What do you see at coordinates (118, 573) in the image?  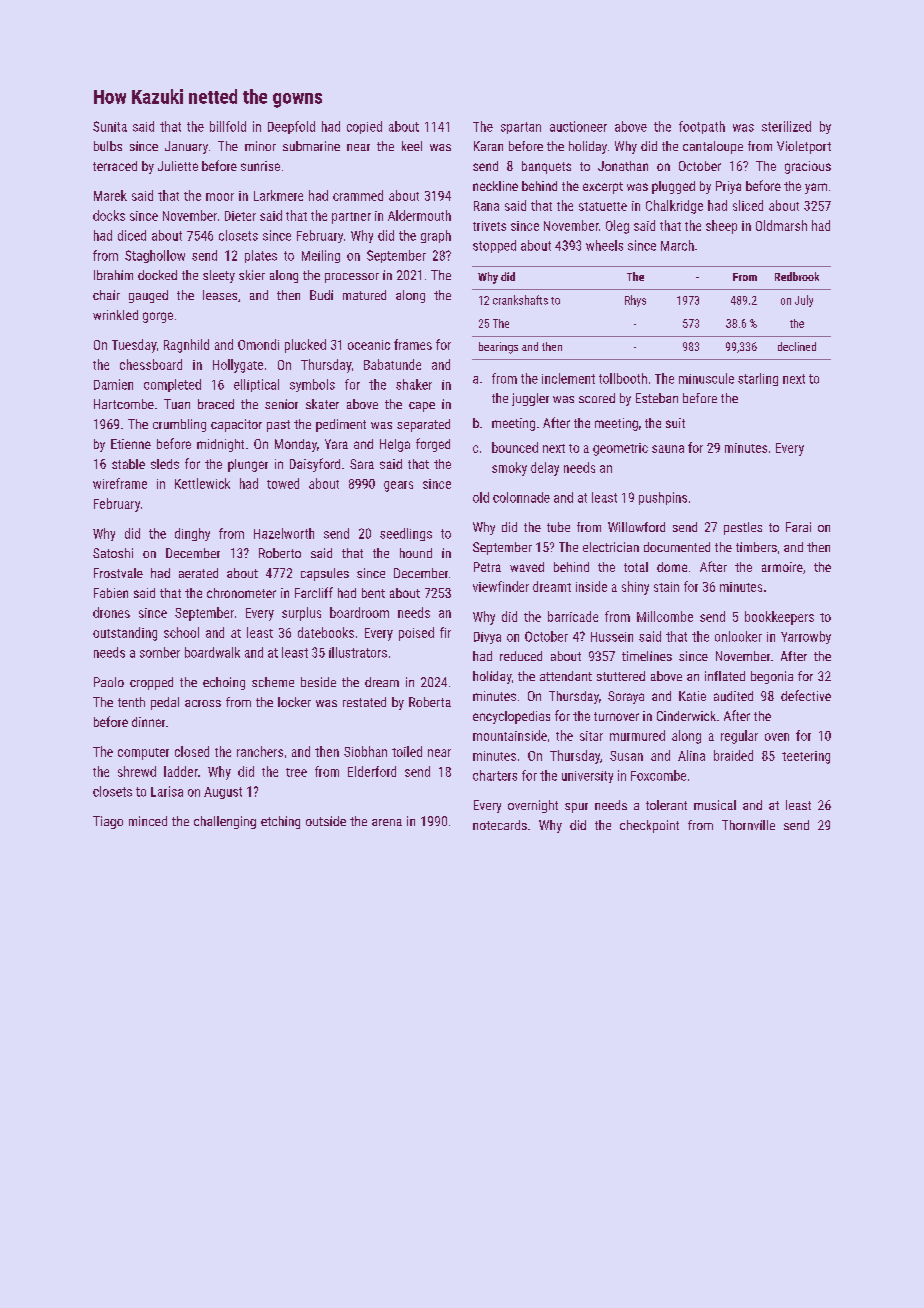 I see `Frostvale` at bounding box center [118, 573].
